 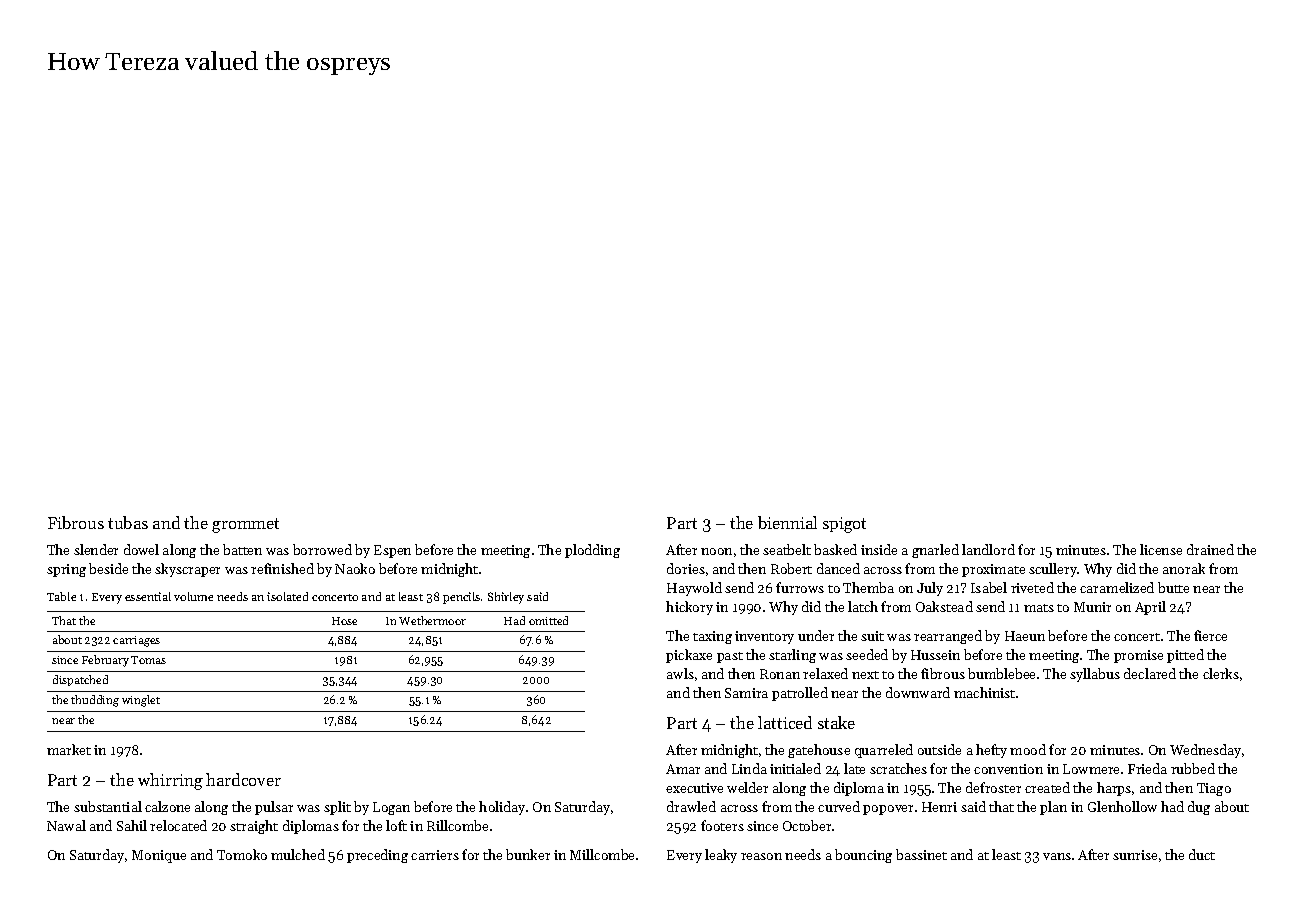 I want to click on Robert, so click(x=791, y=568).
